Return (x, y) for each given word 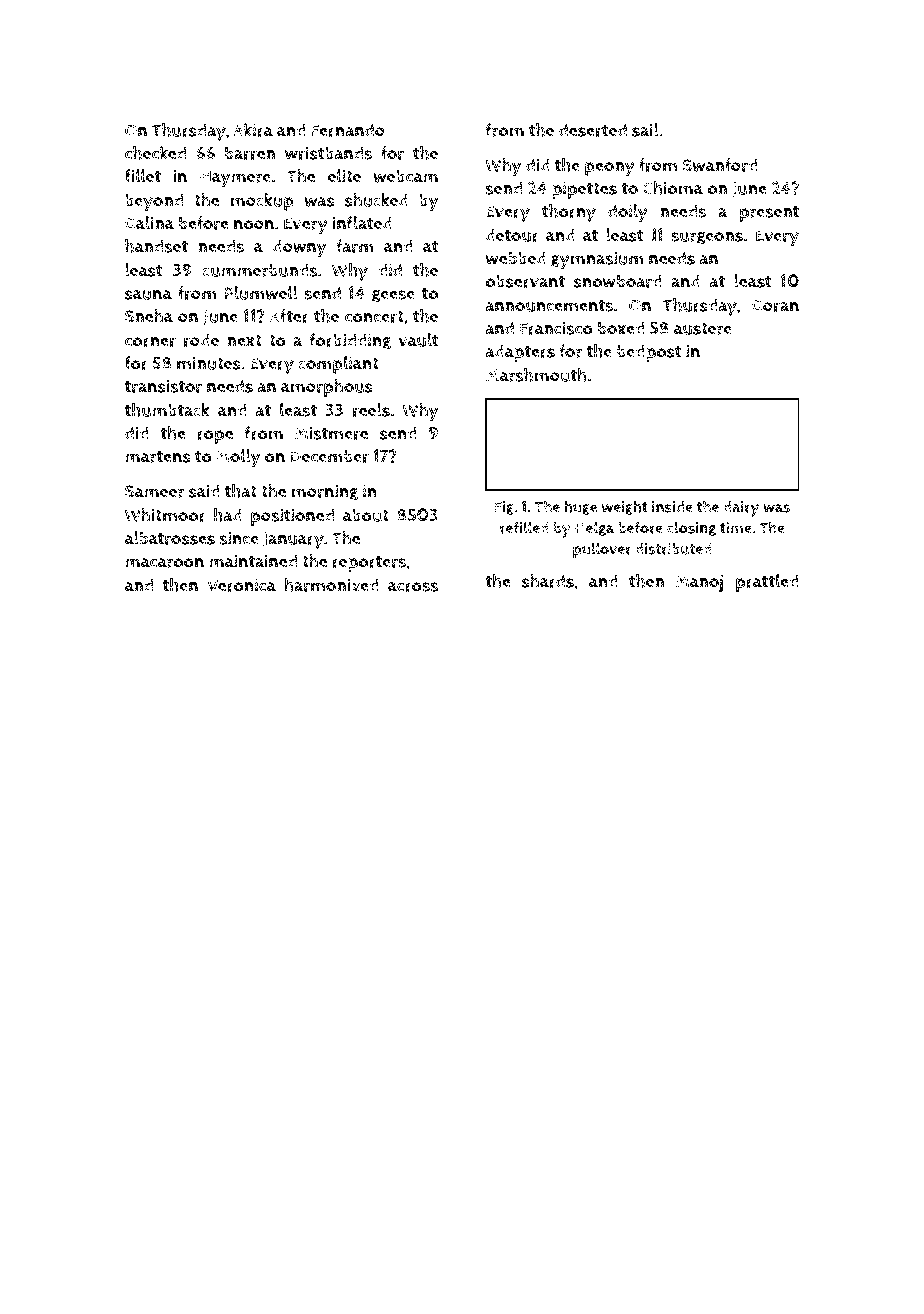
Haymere (235, 179)
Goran (775, 305)
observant (525, 281)
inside (672, 507)
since (239, 538)
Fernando (348, 130)
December (329, 456)
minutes (209, 363)
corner (150, 342)
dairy (741, 509)
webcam (405, 176)
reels (371, 410)
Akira (253, 130)
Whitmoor (165, 515)
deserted (593, 130)
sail (645, 130)
